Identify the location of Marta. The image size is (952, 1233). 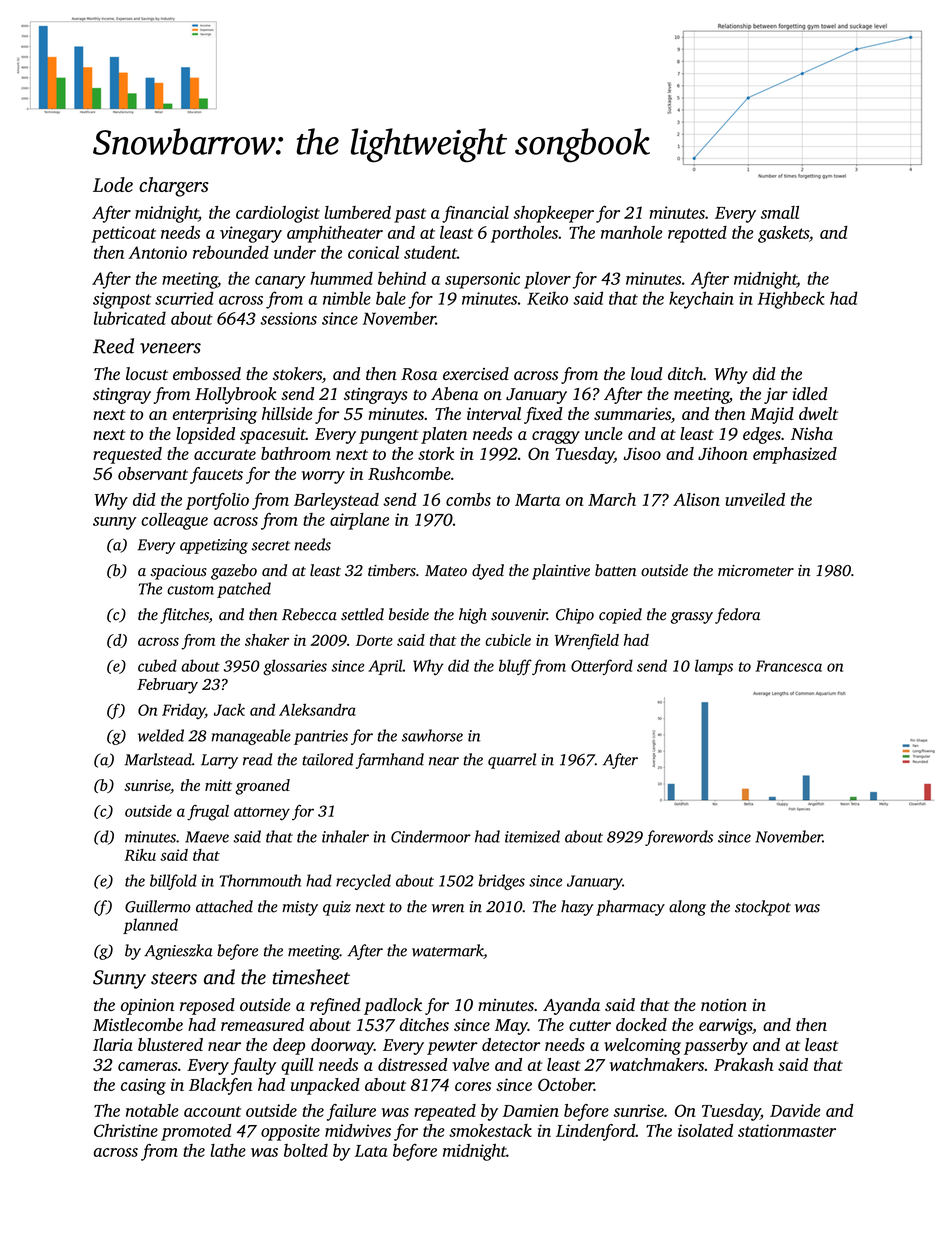
(537, 500).
